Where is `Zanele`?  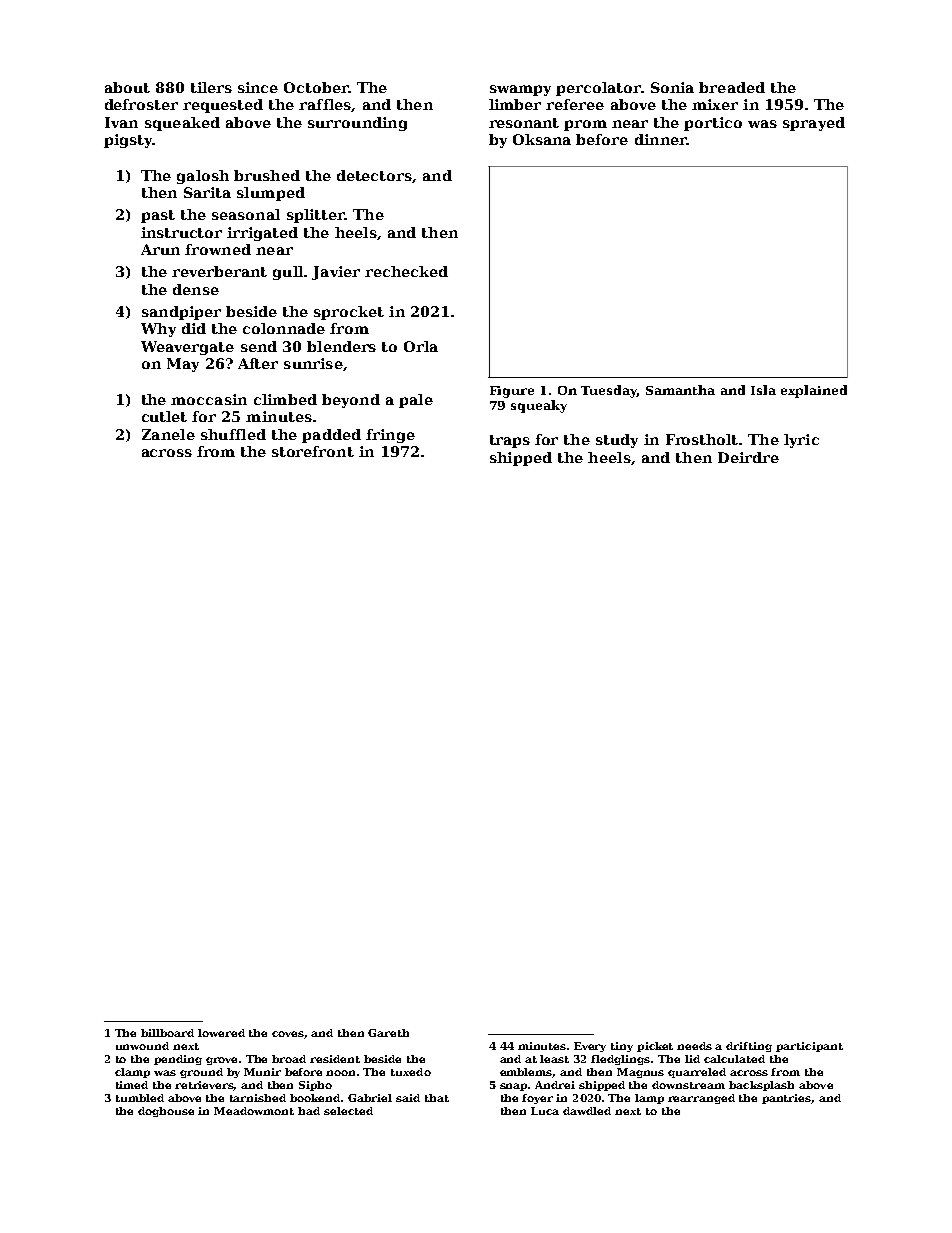
Zanele is located at coordinates (168, 434).
